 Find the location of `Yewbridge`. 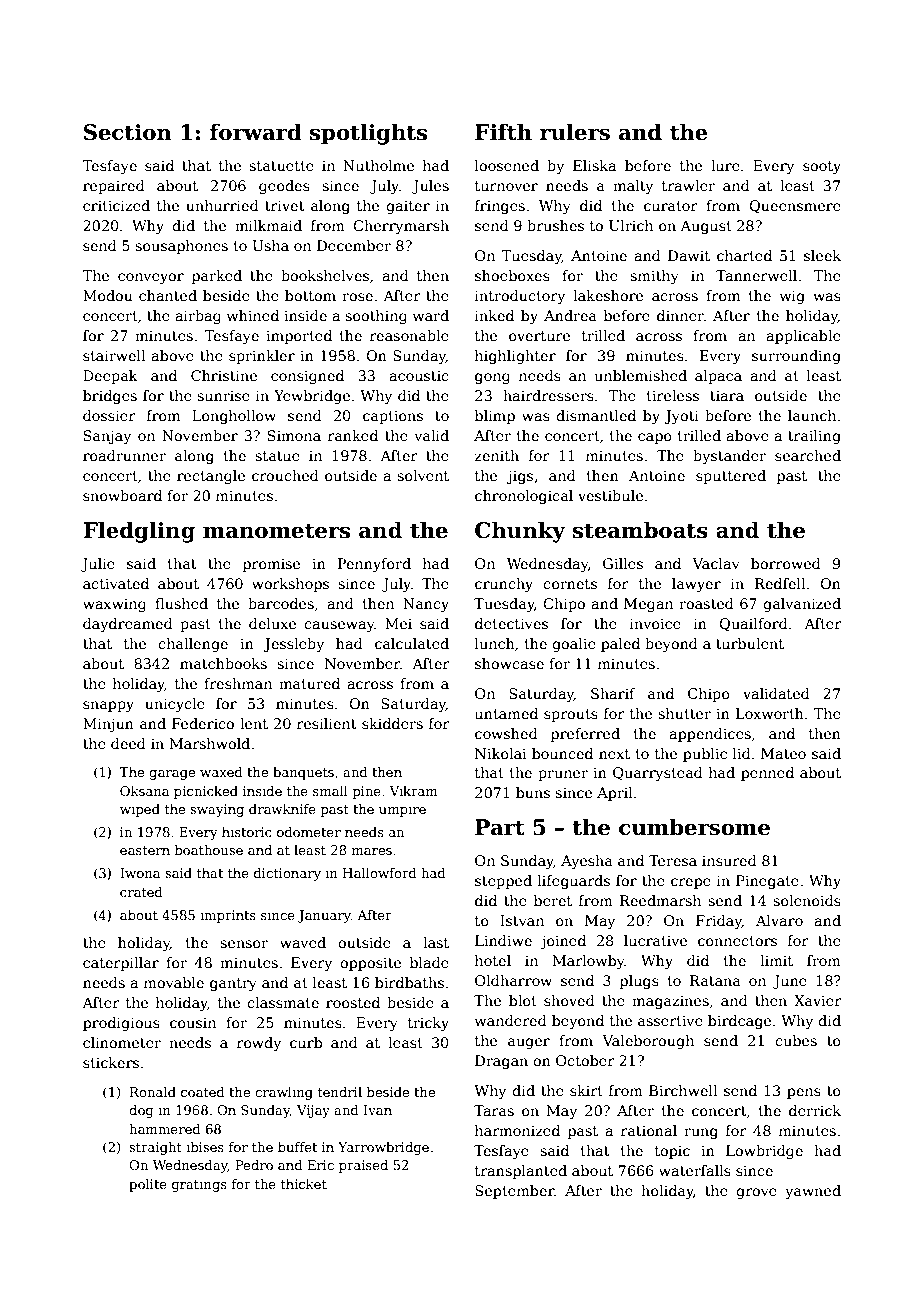

Yewbridge is located at coordinates (312, 397).
